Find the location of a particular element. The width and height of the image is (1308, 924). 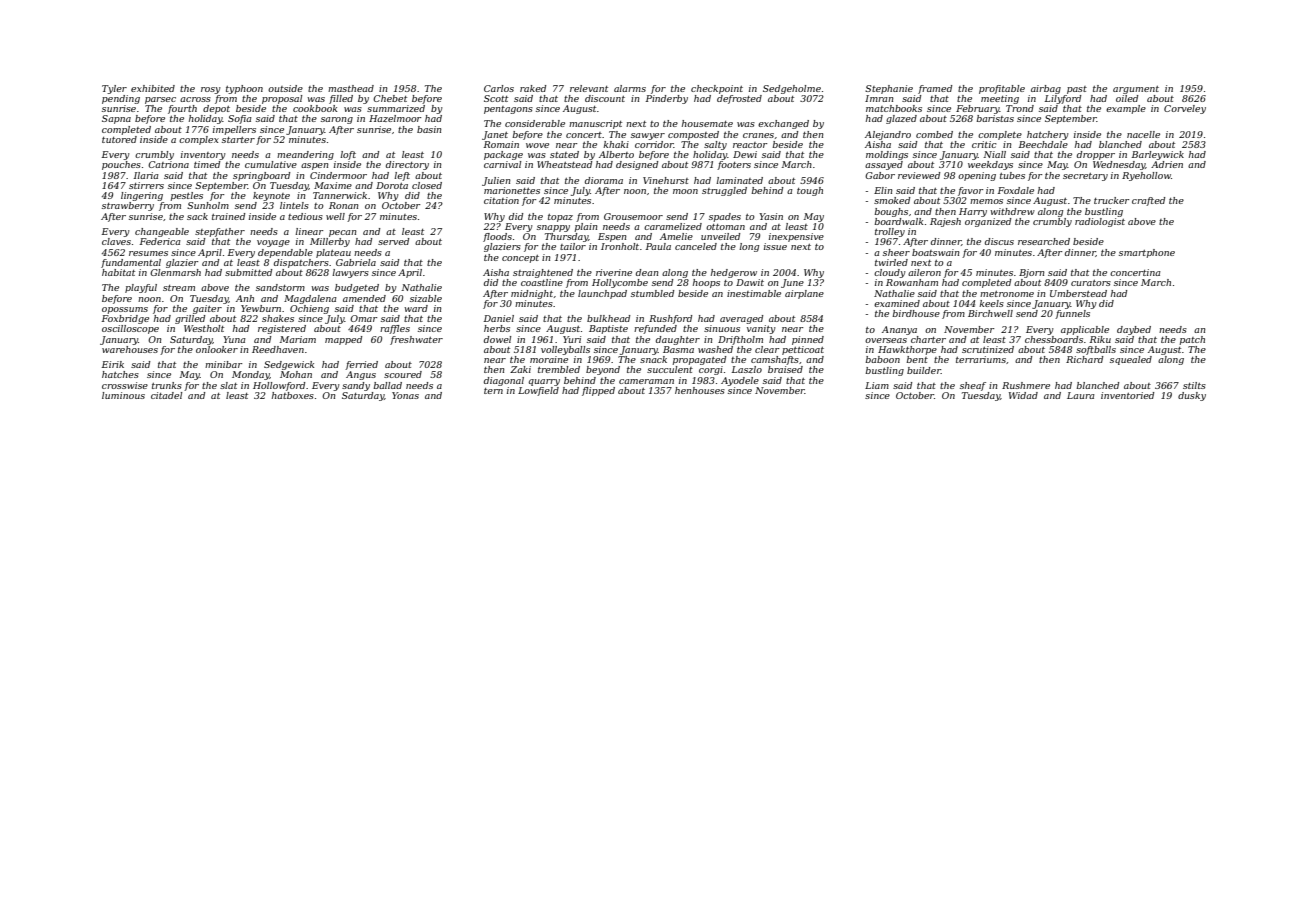

funnels is located at coordinates (1072, 314).
